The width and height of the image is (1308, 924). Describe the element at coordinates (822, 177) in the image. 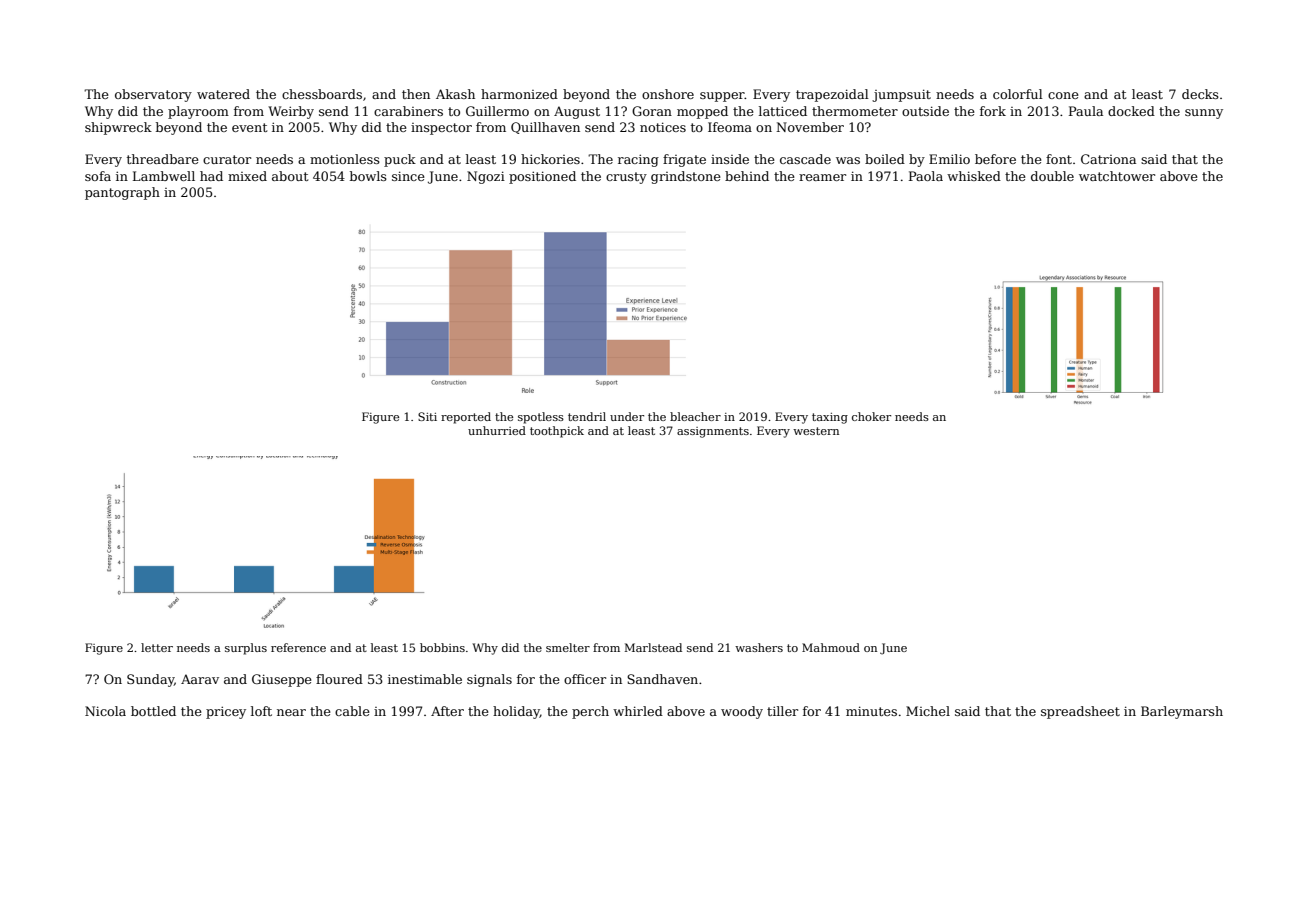

I see `reamer` at that location.
